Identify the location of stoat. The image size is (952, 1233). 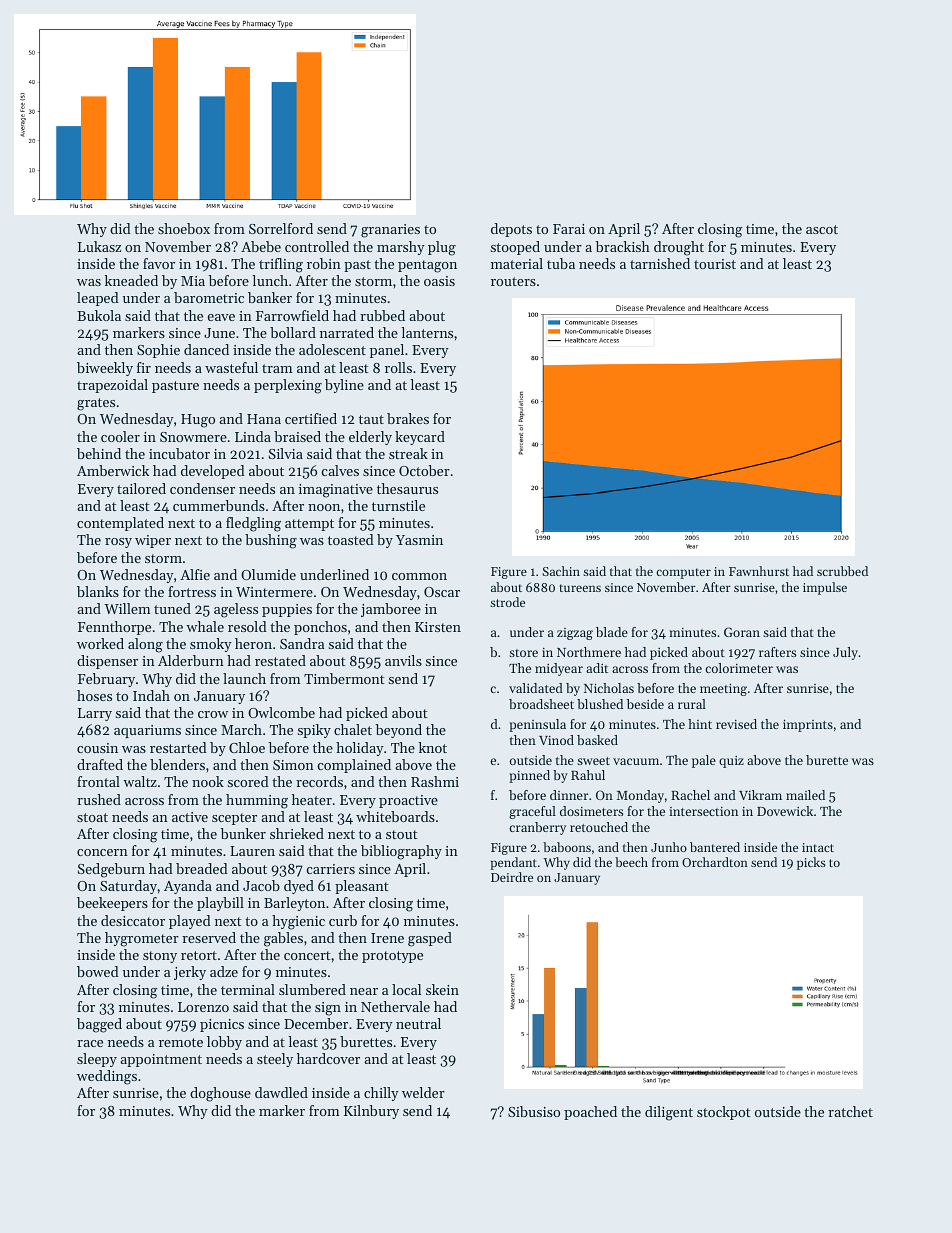
(92, 817).
